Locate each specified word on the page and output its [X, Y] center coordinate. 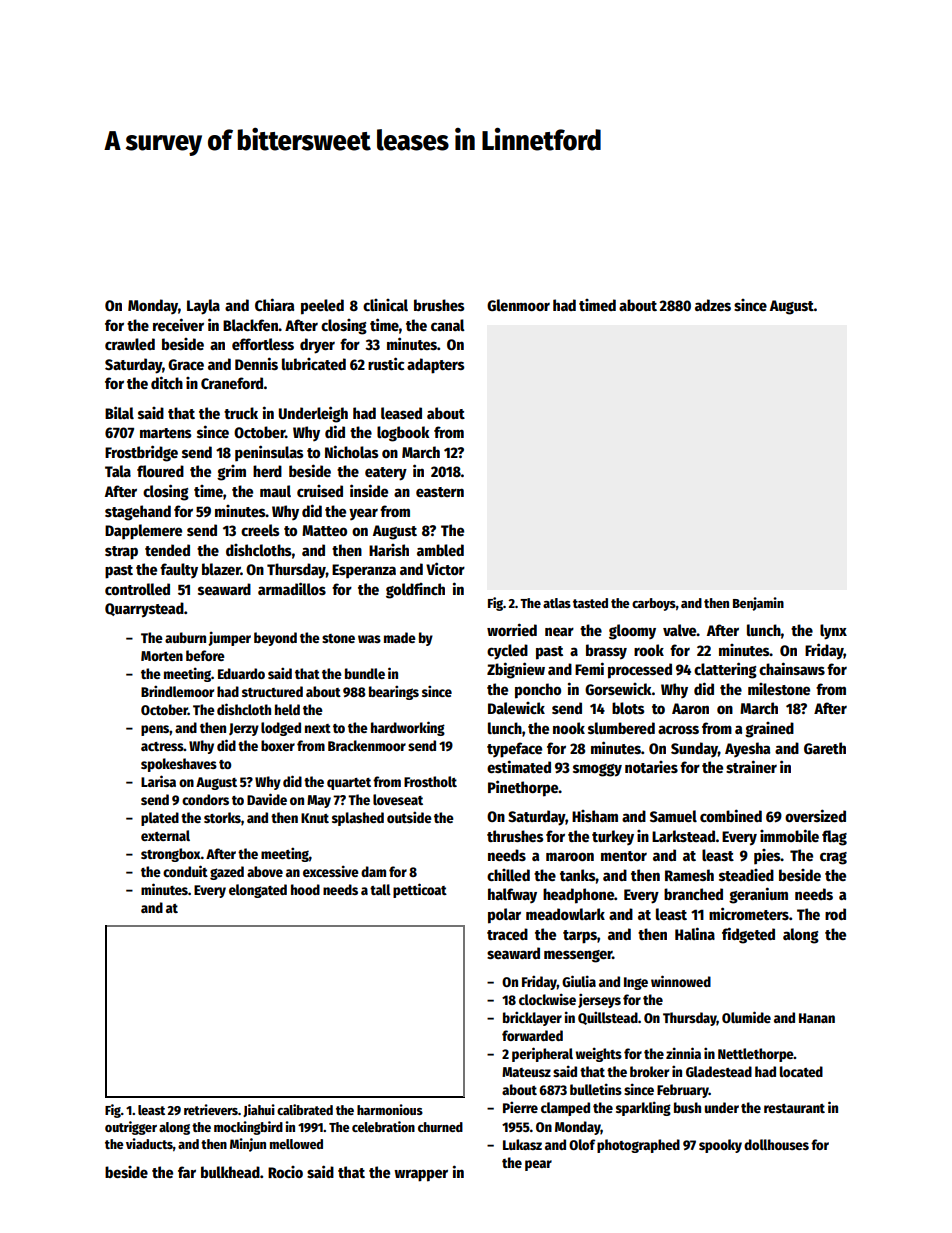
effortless [263, 344]
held [287, 709]
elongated [258, 891]
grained [769, 730]
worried [512, 629]
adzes [713, 305]
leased [401, 413]
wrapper [421, 1175]
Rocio [285, 1172]
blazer [221, 569]
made [400, 637]
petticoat [420, 890]
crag [833, 858]
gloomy [632, 632]
